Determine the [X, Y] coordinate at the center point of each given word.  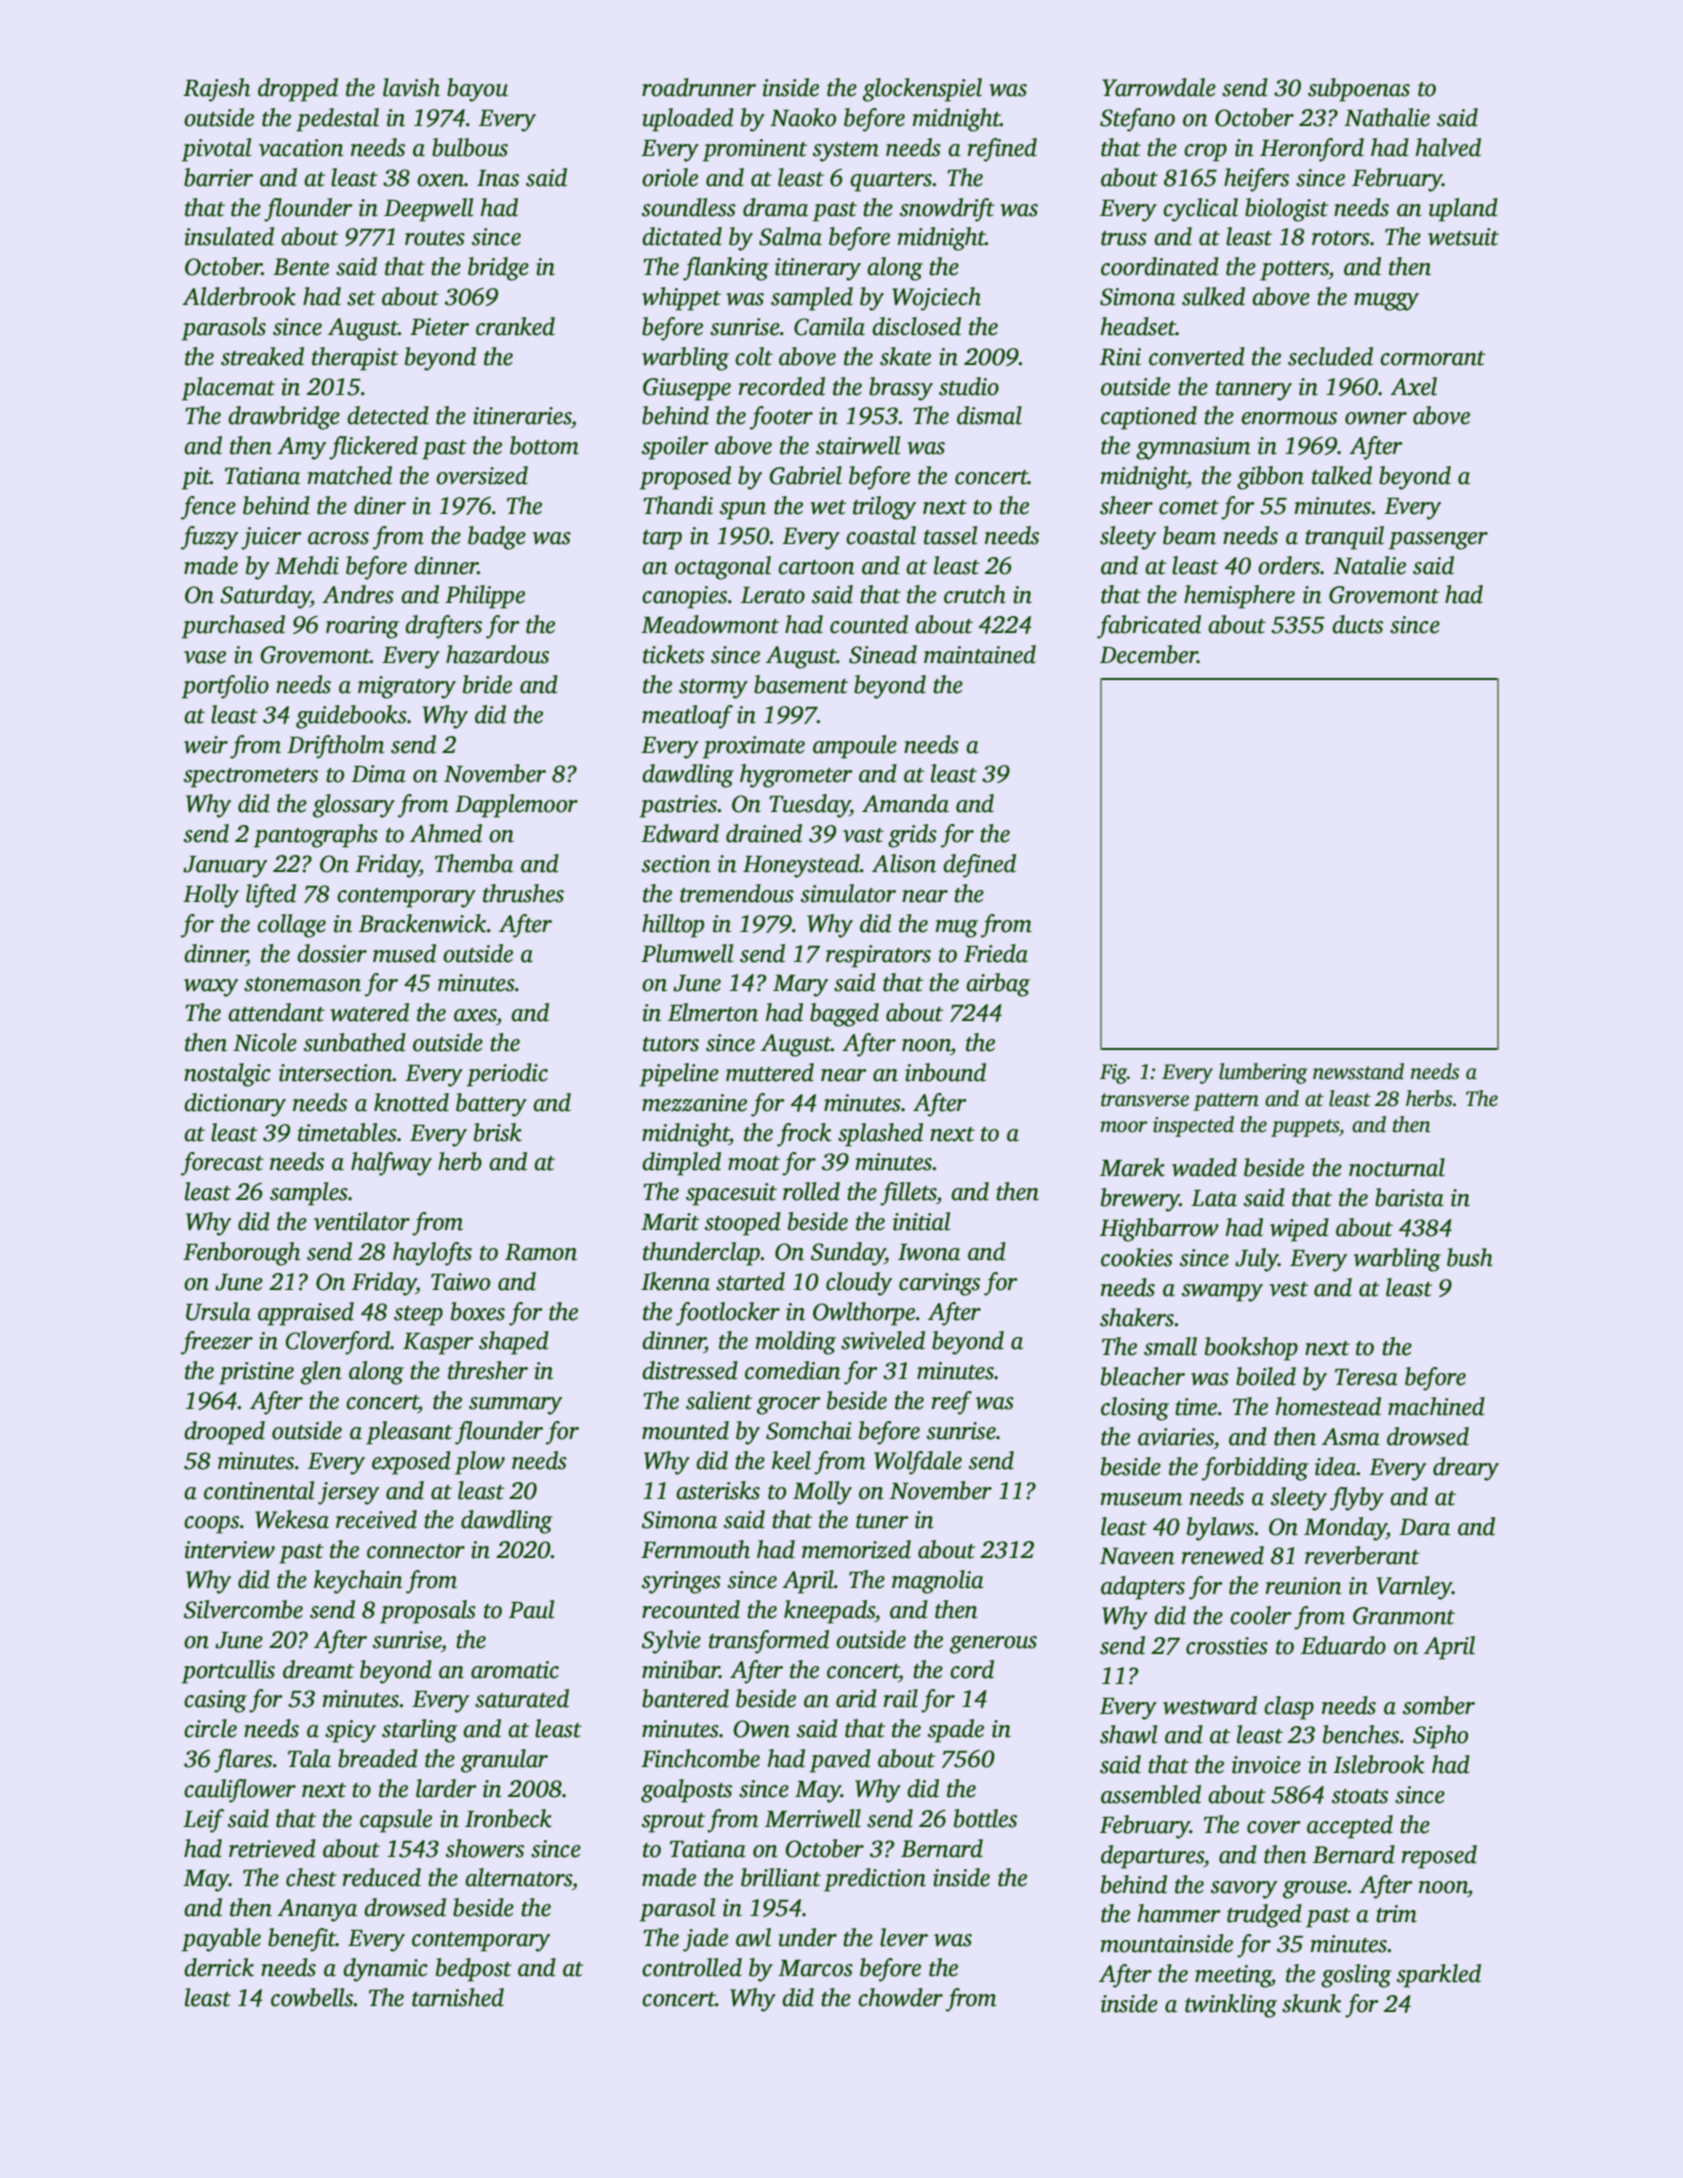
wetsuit [1463, 237]
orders [1289, 565]
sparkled [1439, 1976]
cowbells [312, 1997]
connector [416, 1551]
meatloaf [687, 717]
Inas [498, 178]
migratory [407, 687]
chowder [900, 1997]
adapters [1143, 1588]
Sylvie [671, 1642]
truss [1124, 238]
